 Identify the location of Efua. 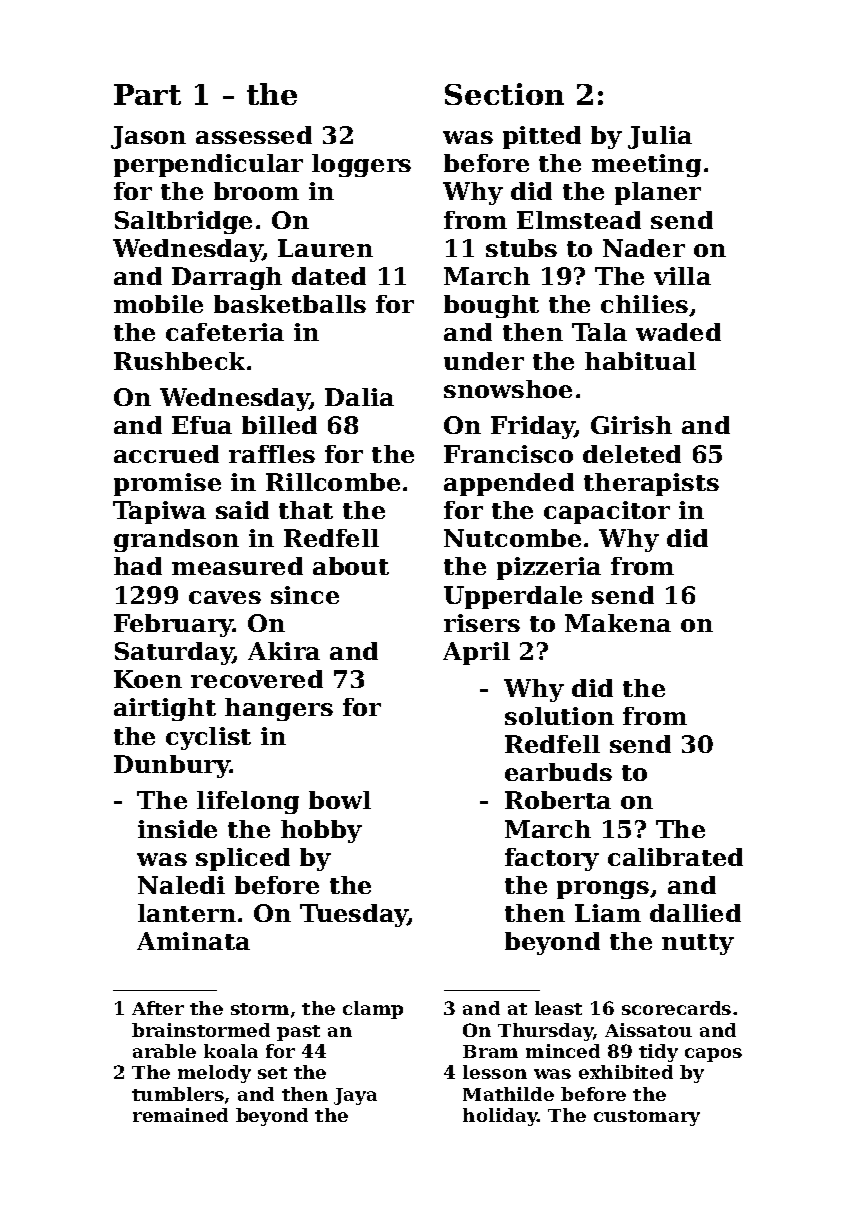
(202, 425).
